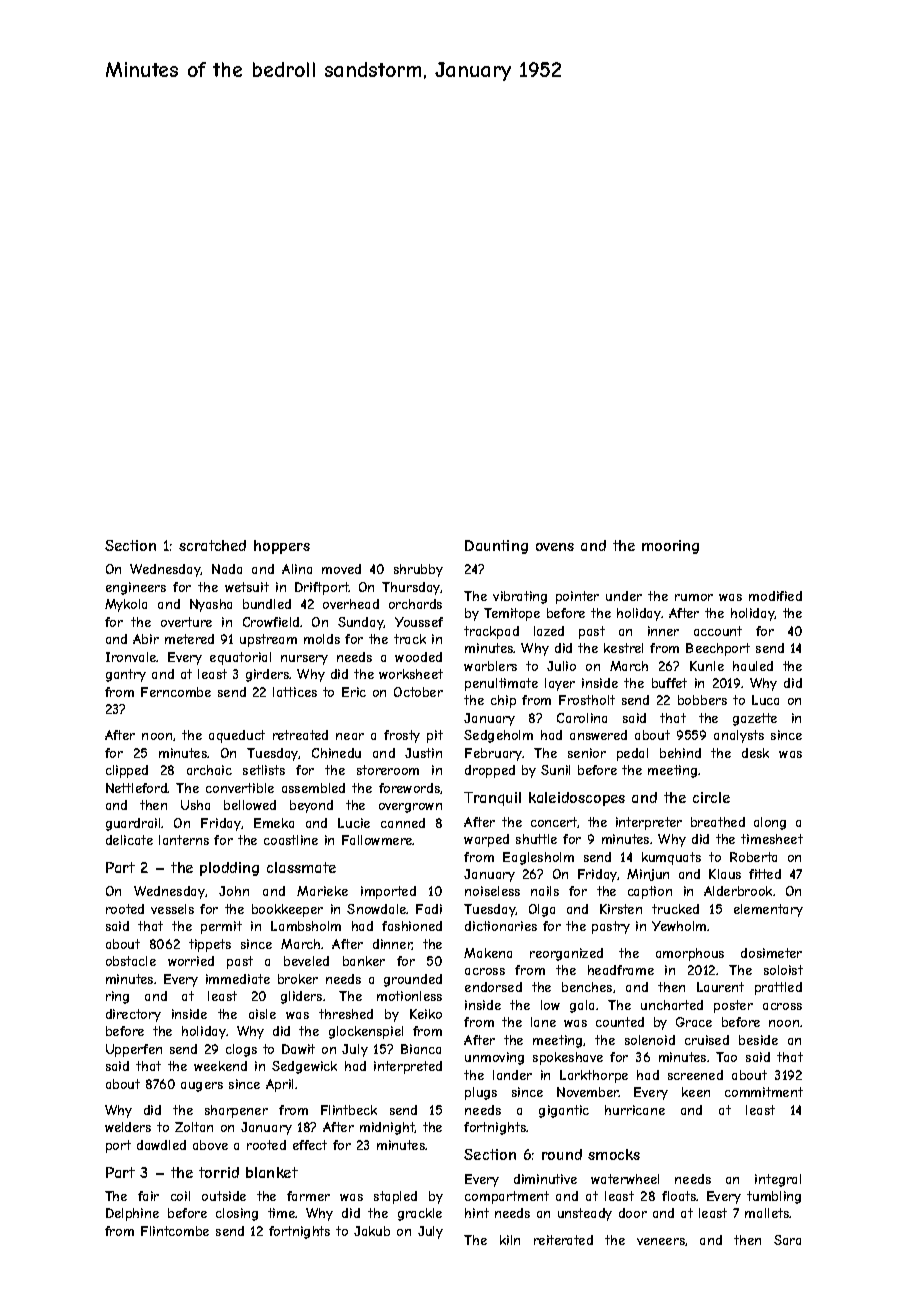 The width and height of the screenshot is (908, 1316). What do you see at coordinates (212, 545) in the screenshot?
I see `scratched` at bounding box center [212, 545].
